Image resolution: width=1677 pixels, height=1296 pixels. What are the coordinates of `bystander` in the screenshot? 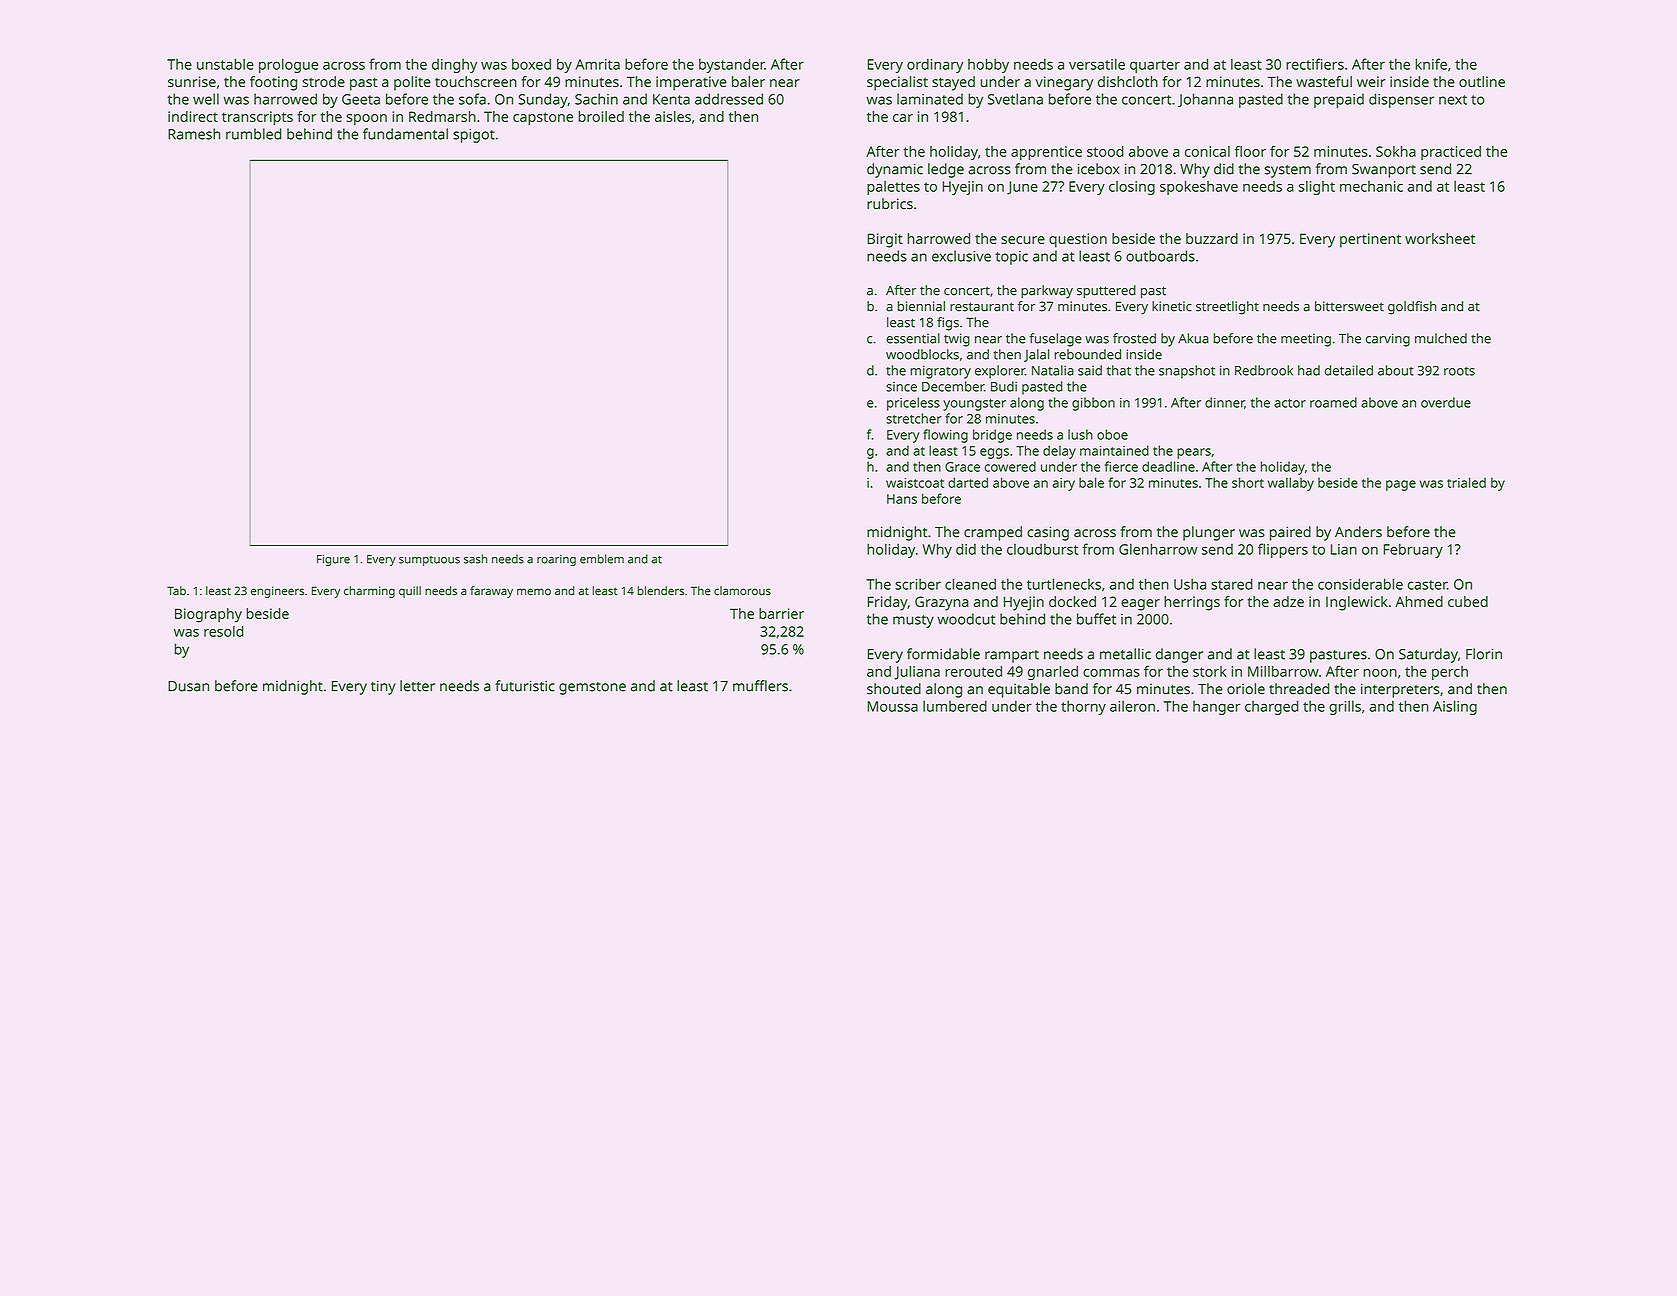 It's located at (732, 65).
